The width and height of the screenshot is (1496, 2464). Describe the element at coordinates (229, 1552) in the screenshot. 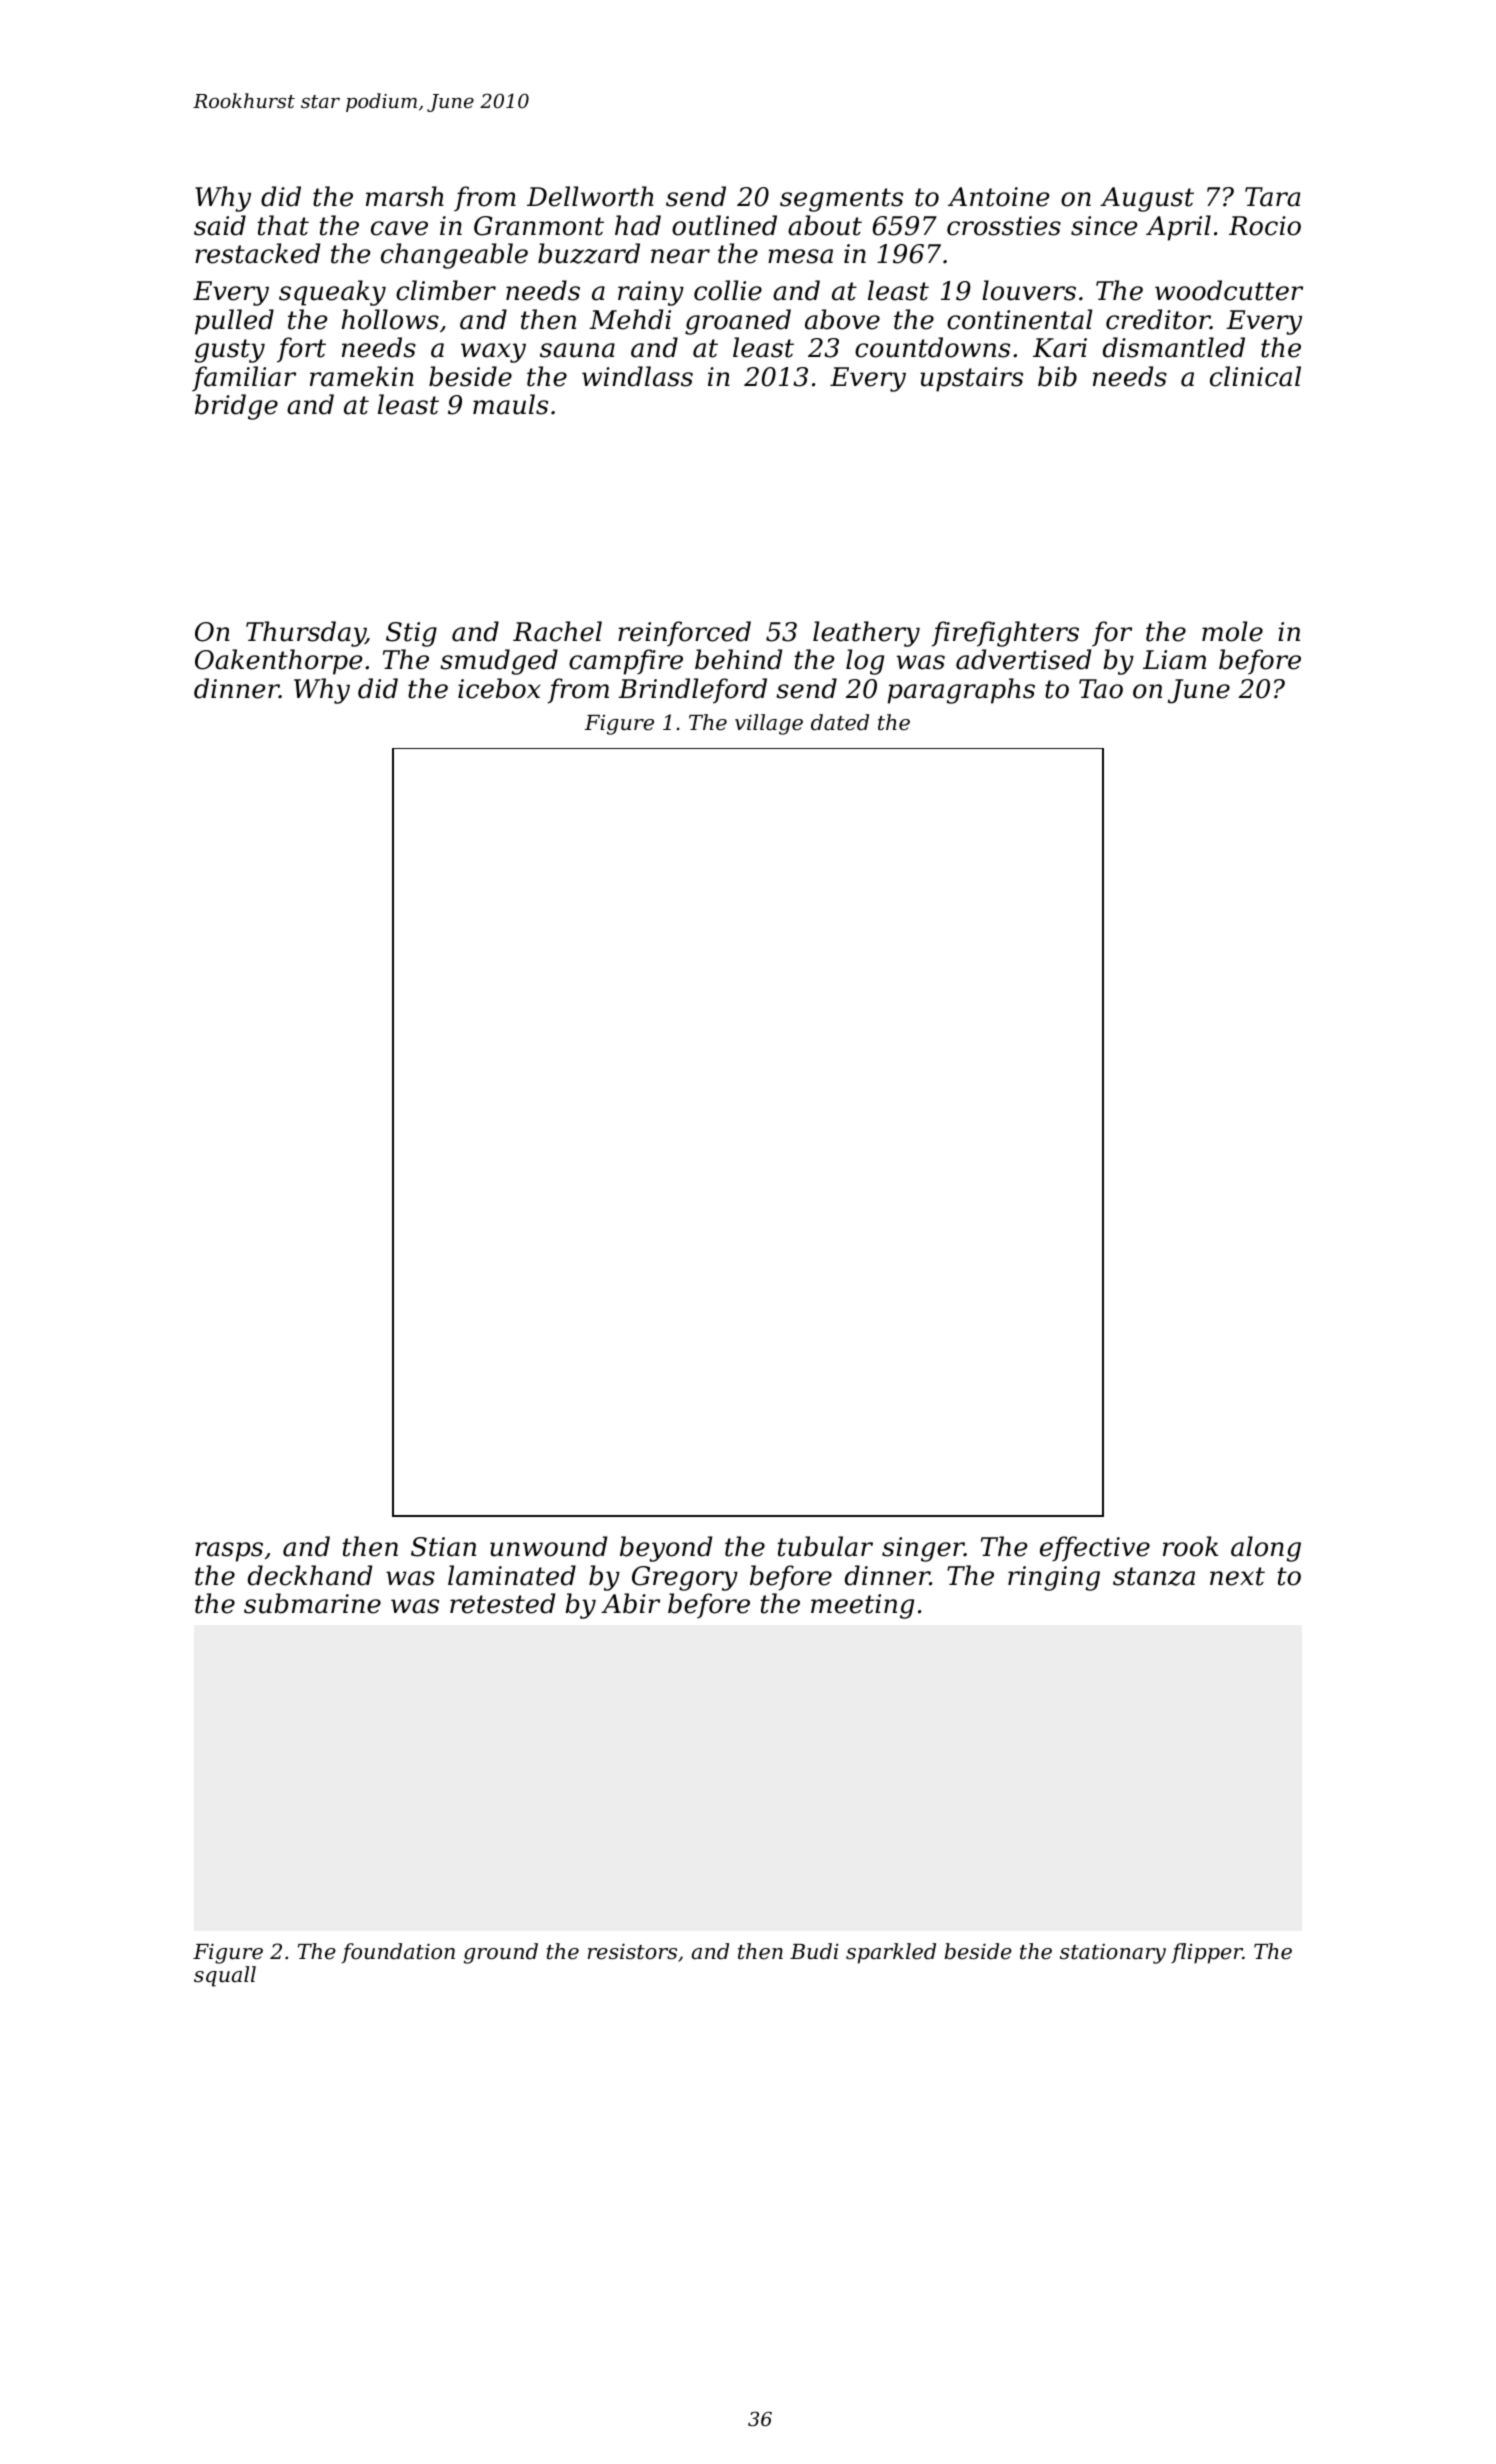

I see `rasps` at that location.
